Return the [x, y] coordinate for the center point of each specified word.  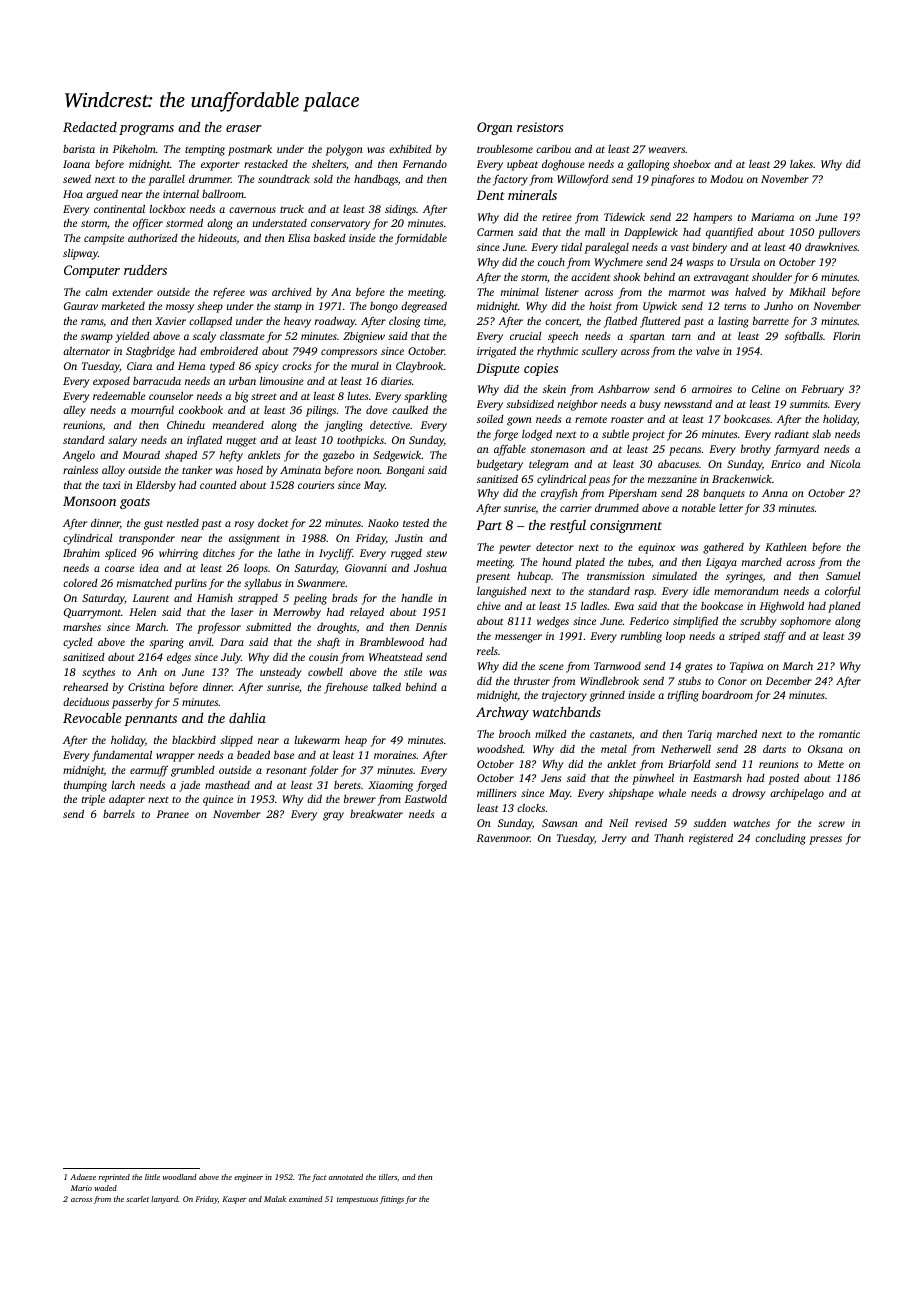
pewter [515, 549]
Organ [495, 128]
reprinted [114, 1178]
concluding [780, 839]
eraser [244, 128]
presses [825, 840]
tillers [388, 1177]
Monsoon [89, 501]
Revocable [92, 718]
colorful [843, 592]
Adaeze [83, 1177]
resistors [540, 127]
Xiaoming [390, 786]
